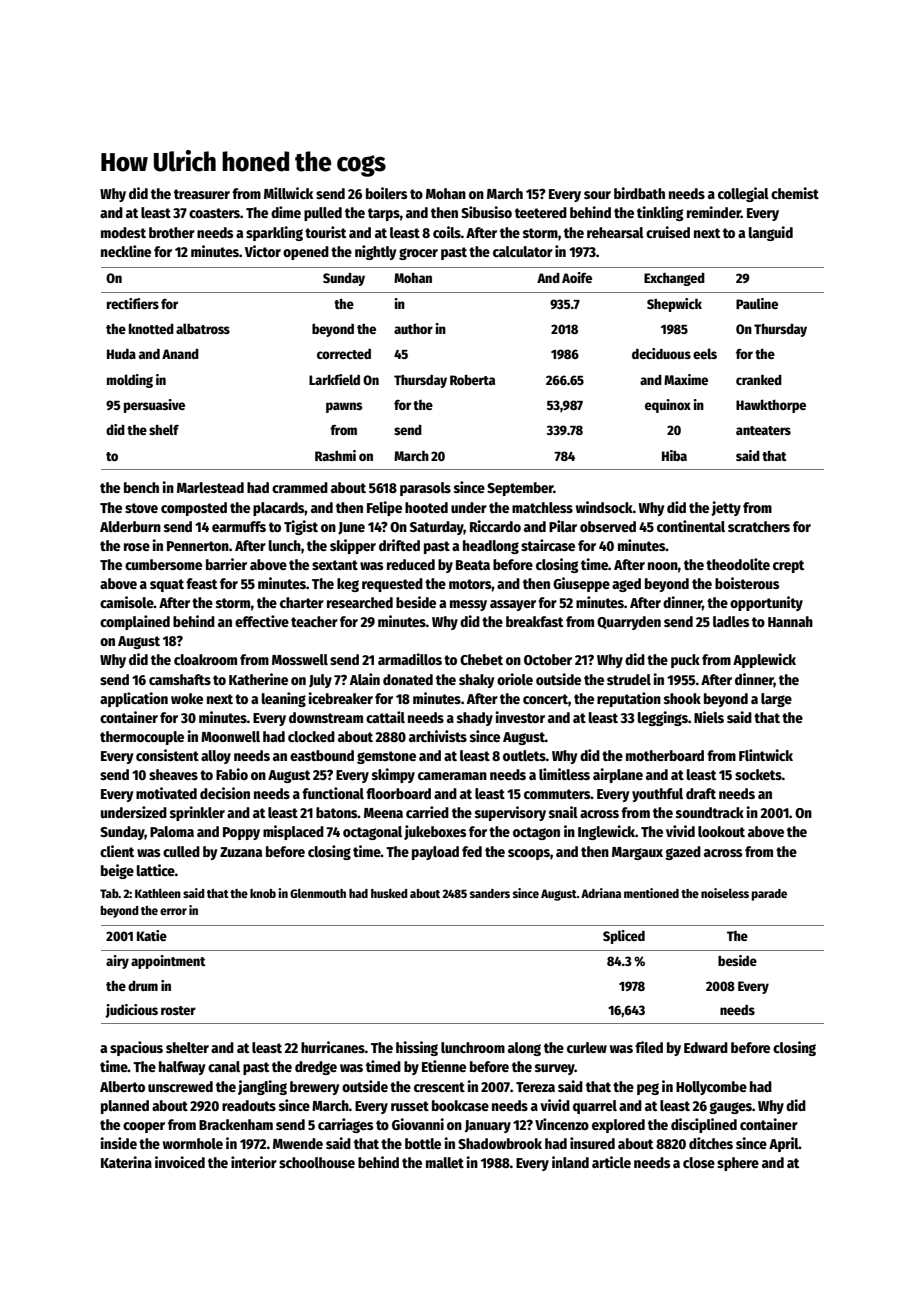  What do you see at coordinates (262, 621) in the image?
I see `effective` at bounding box center [262, 621].
